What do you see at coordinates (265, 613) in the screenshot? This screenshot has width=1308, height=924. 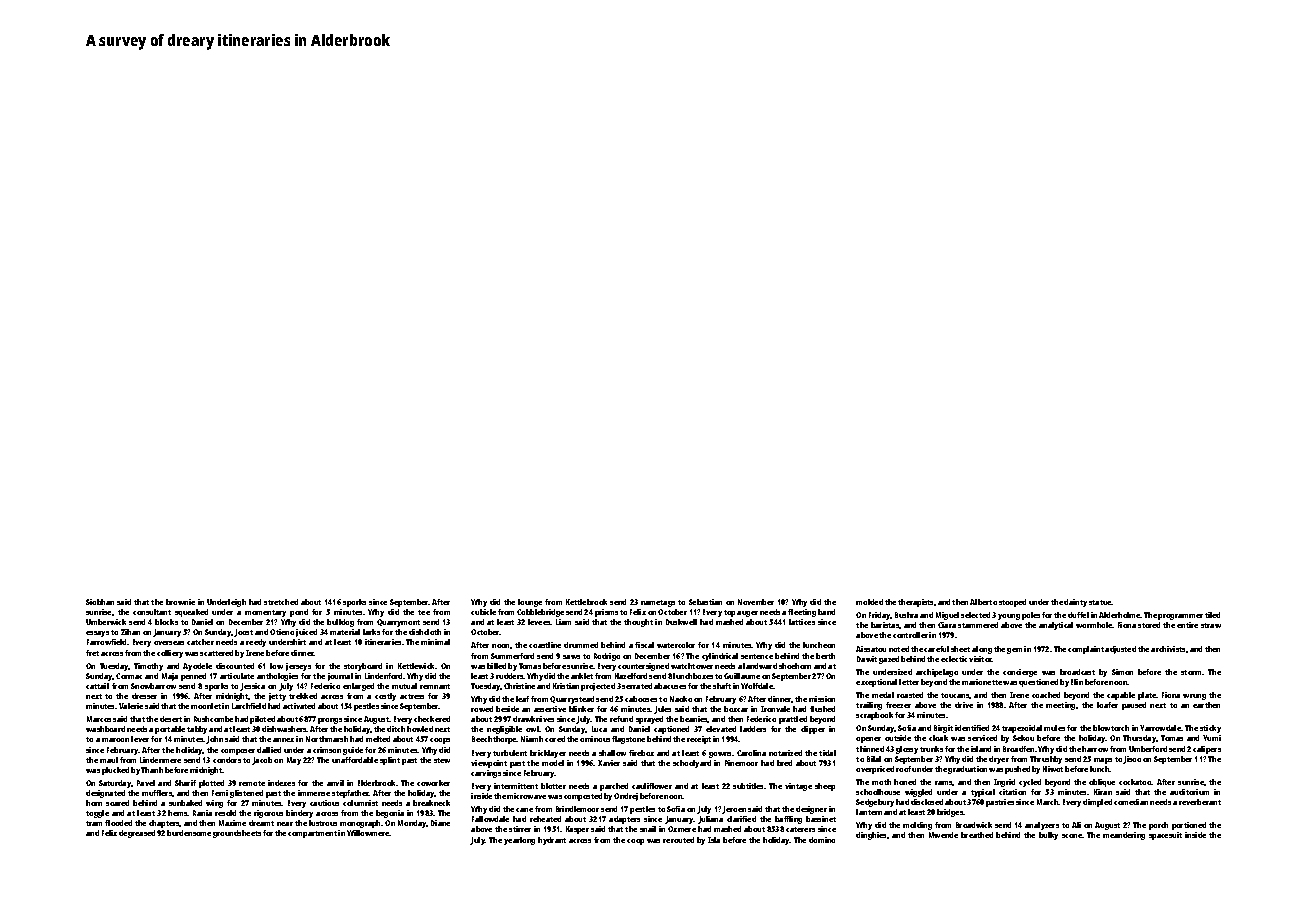 I see `momentary` at bounding box center [265, 613].
